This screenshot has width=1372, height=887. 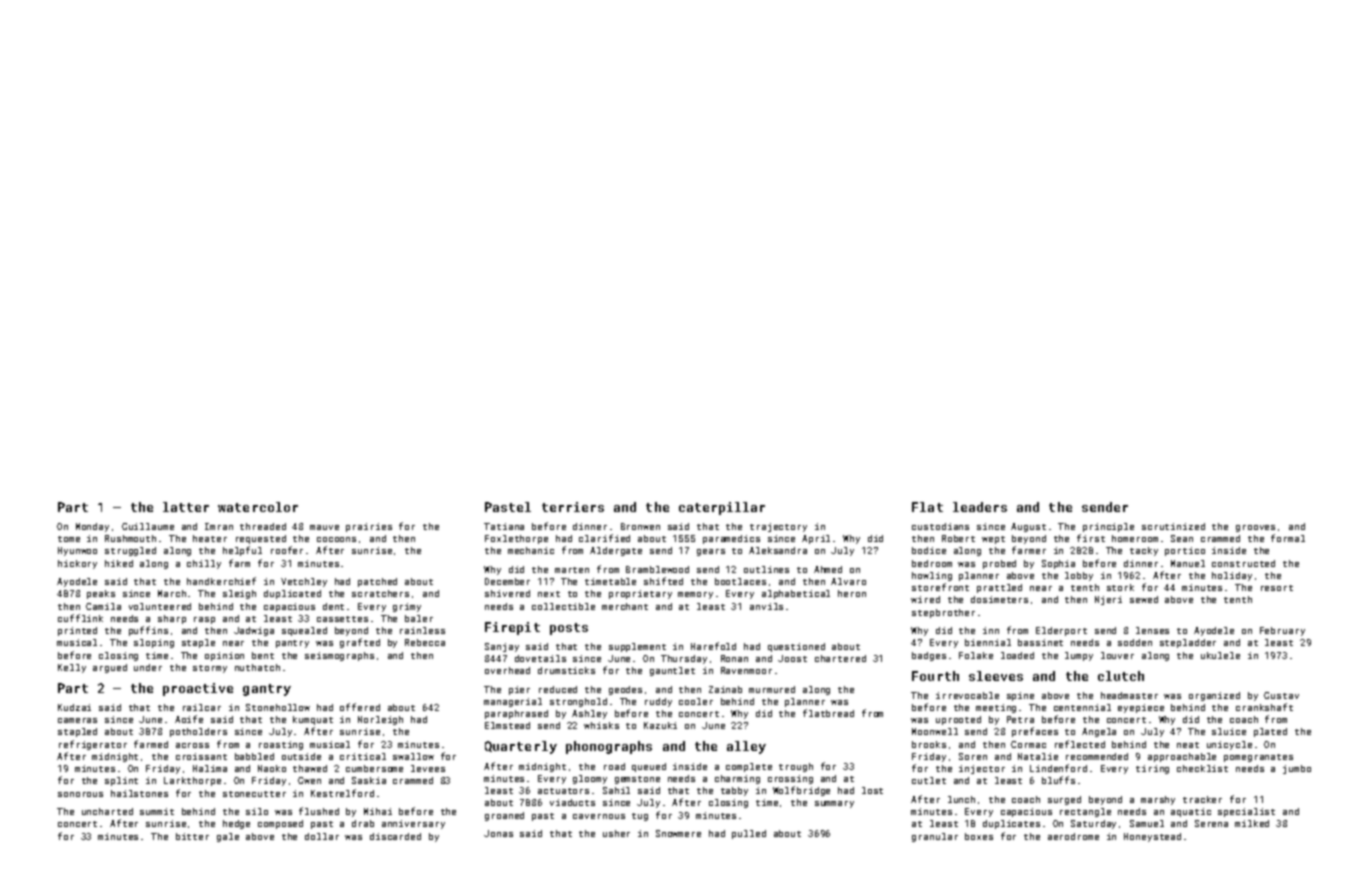 What do you see at coordinates (746, 670) in the screenshot?
I see `Ravenmoor` at bounding box center [746, 670].
